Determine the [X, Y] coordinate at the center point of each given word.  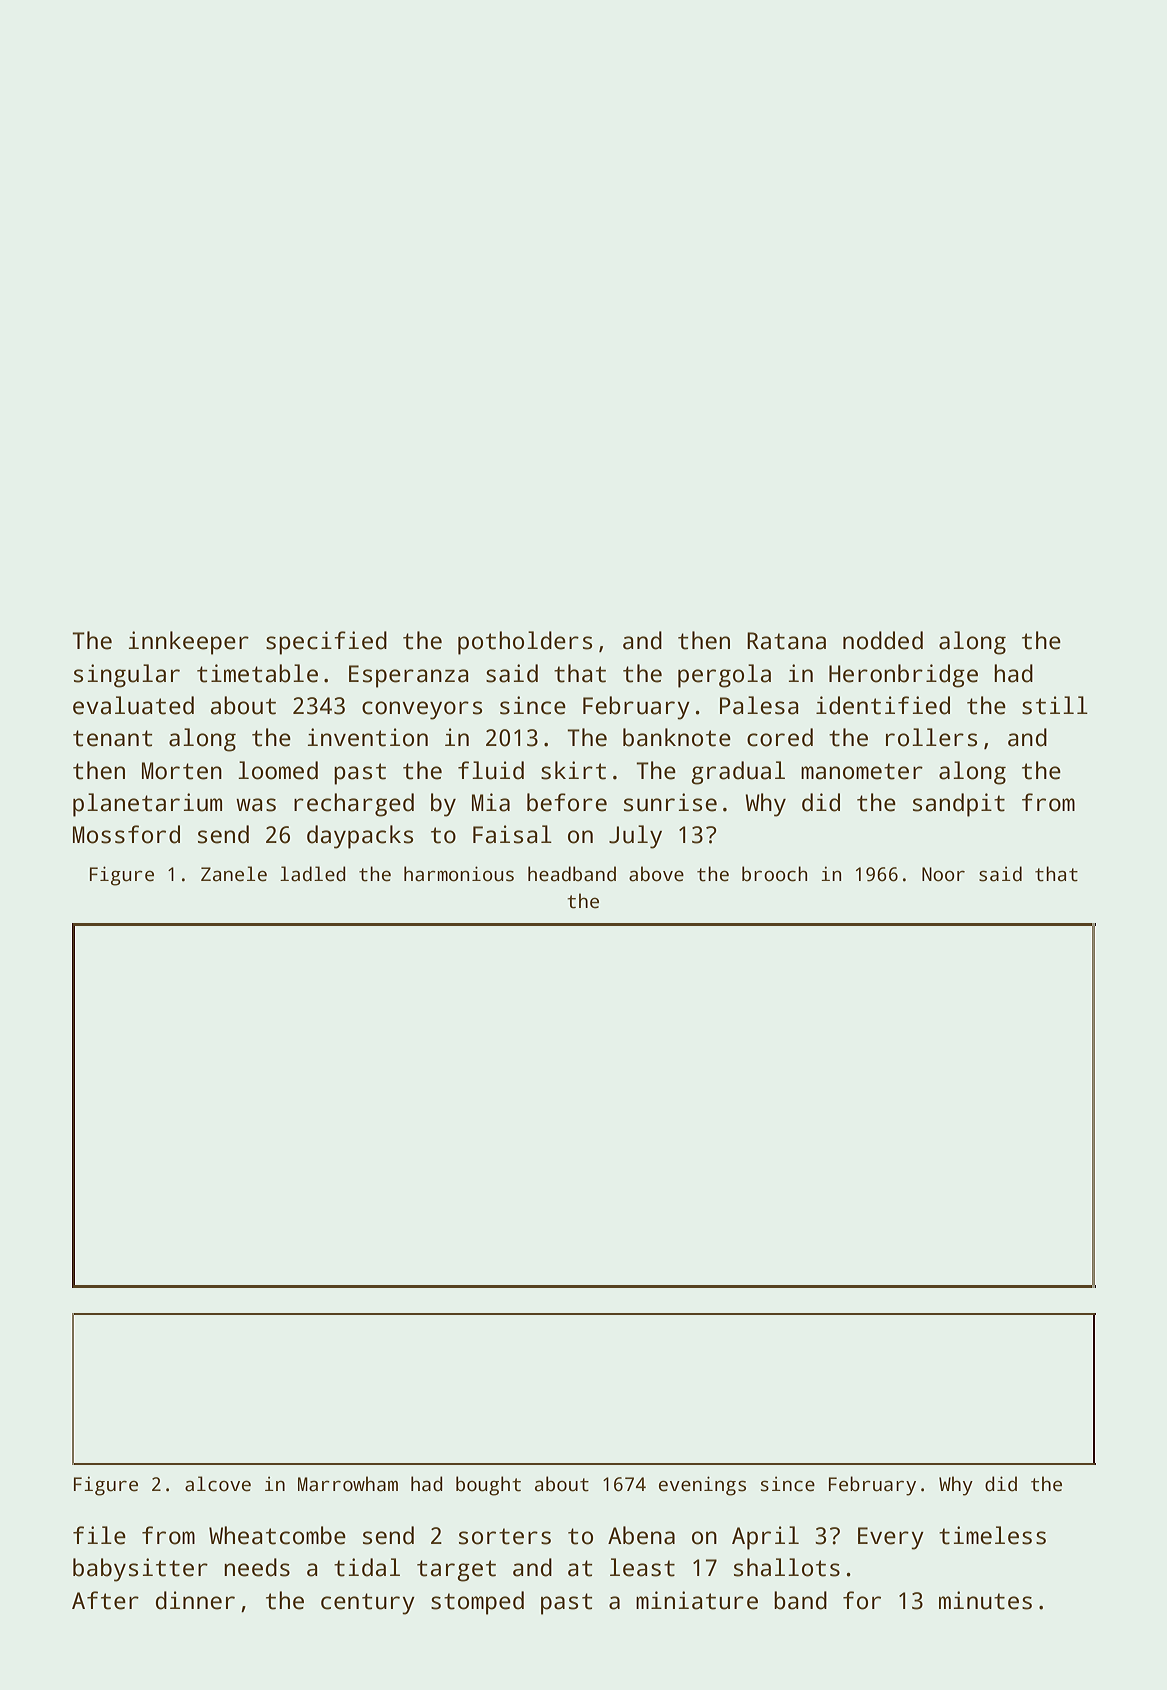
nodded [883, 640]
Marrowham [348, 1484]
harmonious [459, 874]
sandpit [959, 805]
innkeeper [189, 643]
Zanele [234, 874]
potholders [525, 643]
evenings [702, 1486]
